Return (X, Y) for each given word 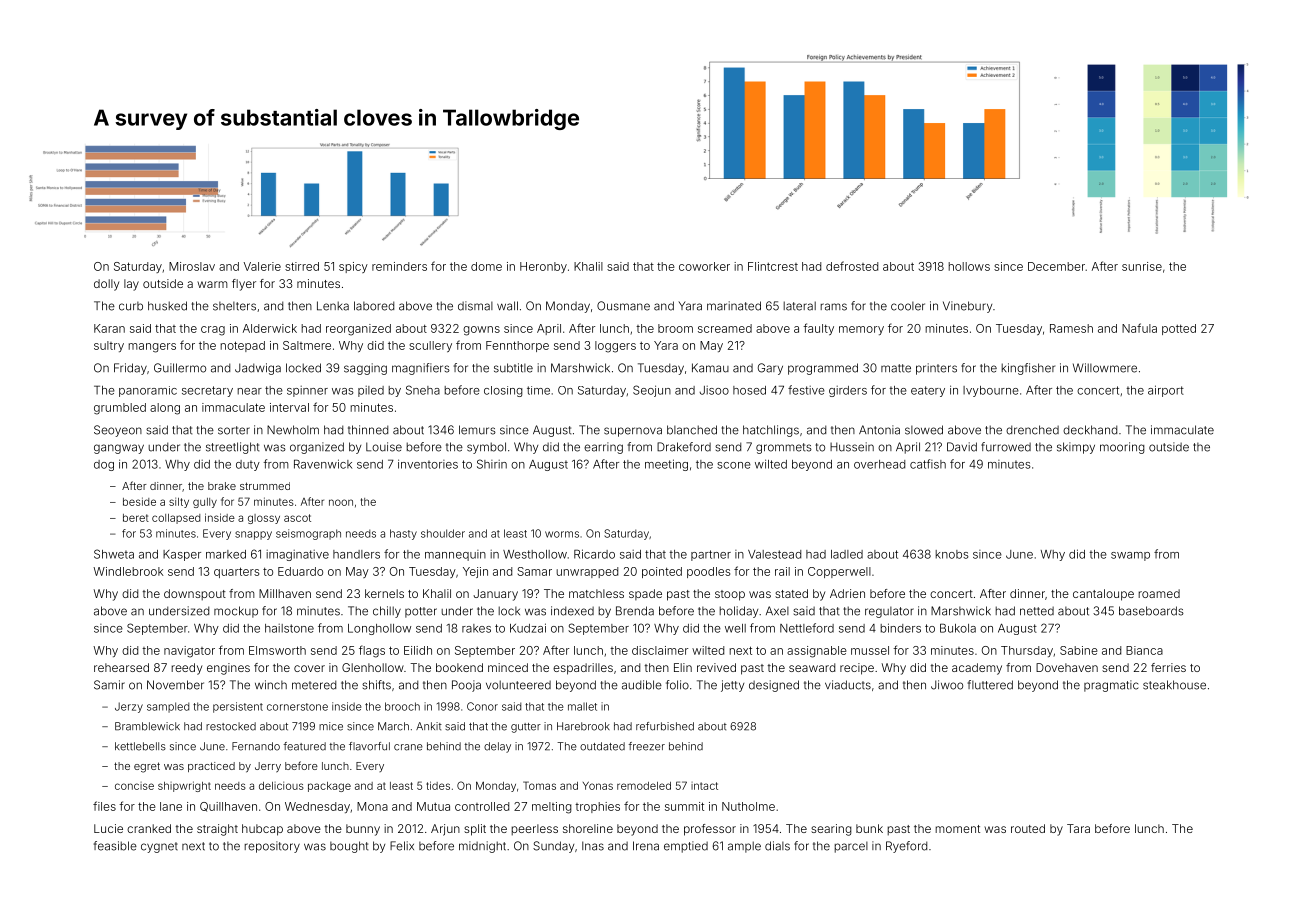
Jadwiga (258, 369)
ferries (1168, 667)
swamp (1130, 556)
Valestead (774, 554)
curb (131, 306)
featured (304, 746)
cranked (149, 828)
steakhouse (1174, 685)
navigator (189, 652)
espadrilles (583, 669)
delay (497, 747)
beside (139, 501)
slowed (924, 430)
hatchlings (771, 431)
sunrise (1142, 266)
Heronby (543, 267)
